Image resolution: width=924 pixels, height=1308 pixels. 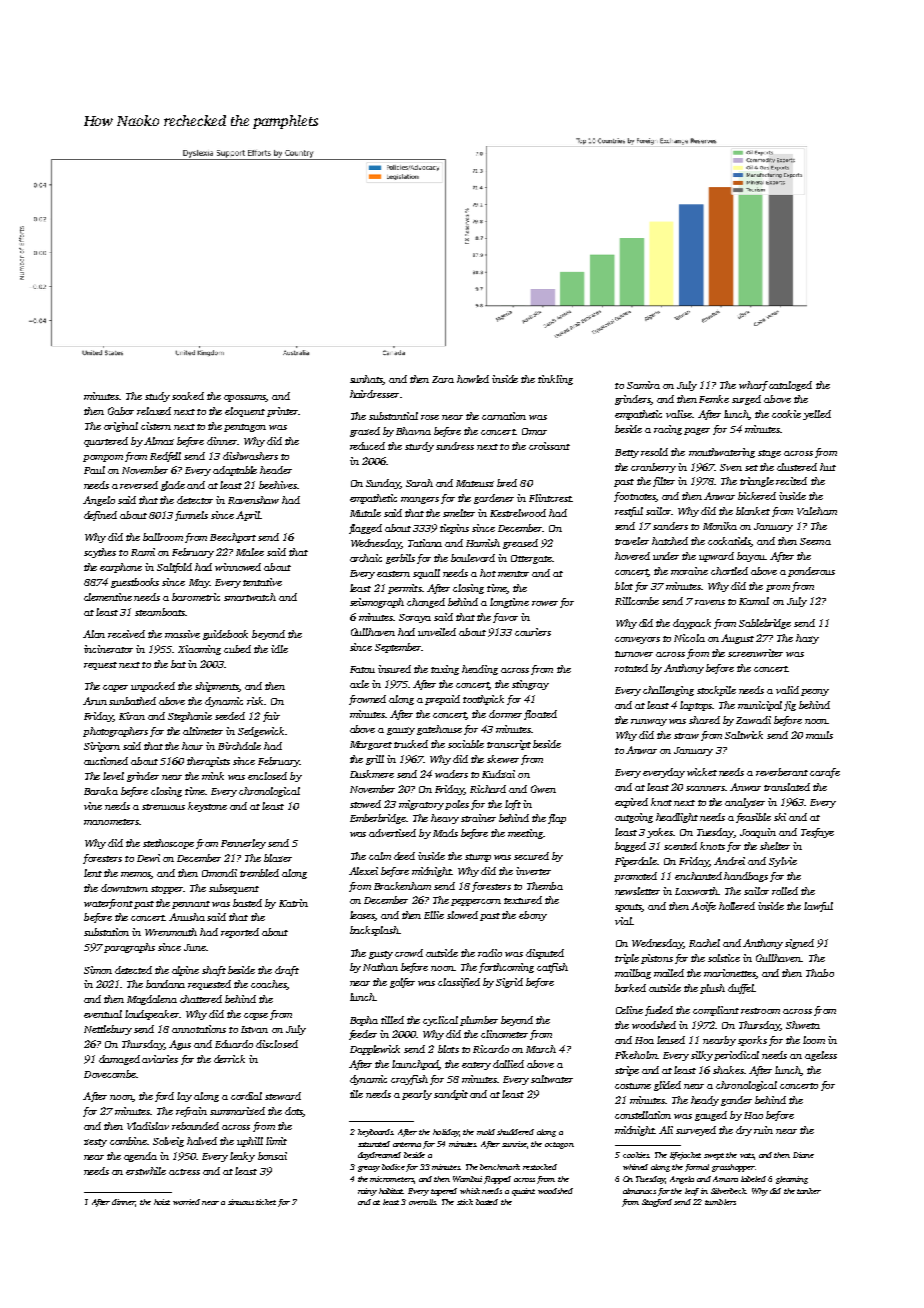 What do you see at coordinates (372, 774) in the image?
I see `Duskmere` at bounding box center [372, 774].
